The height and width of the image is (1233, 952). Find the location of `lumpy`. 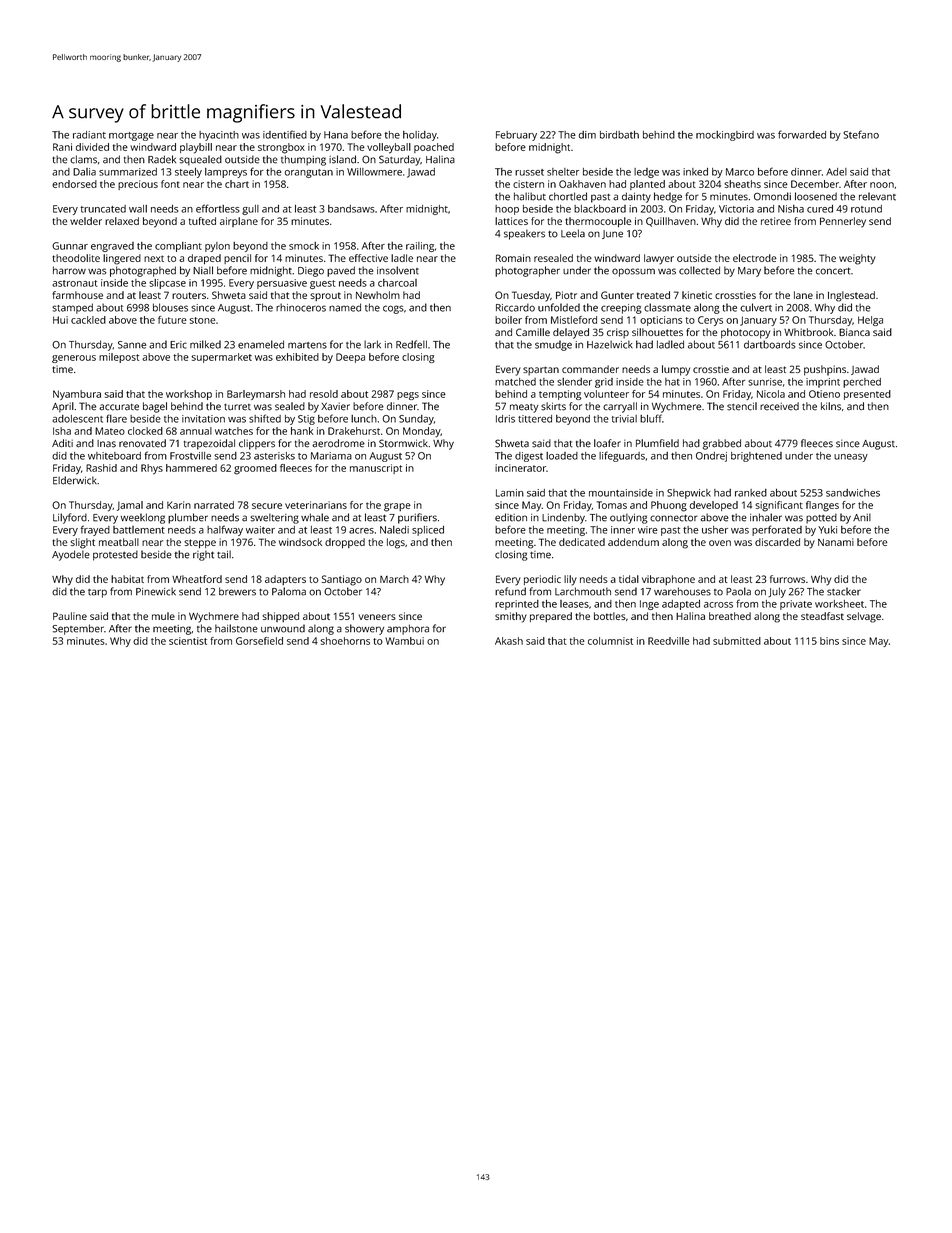

lumpy is located at coordinates (676, 370).
